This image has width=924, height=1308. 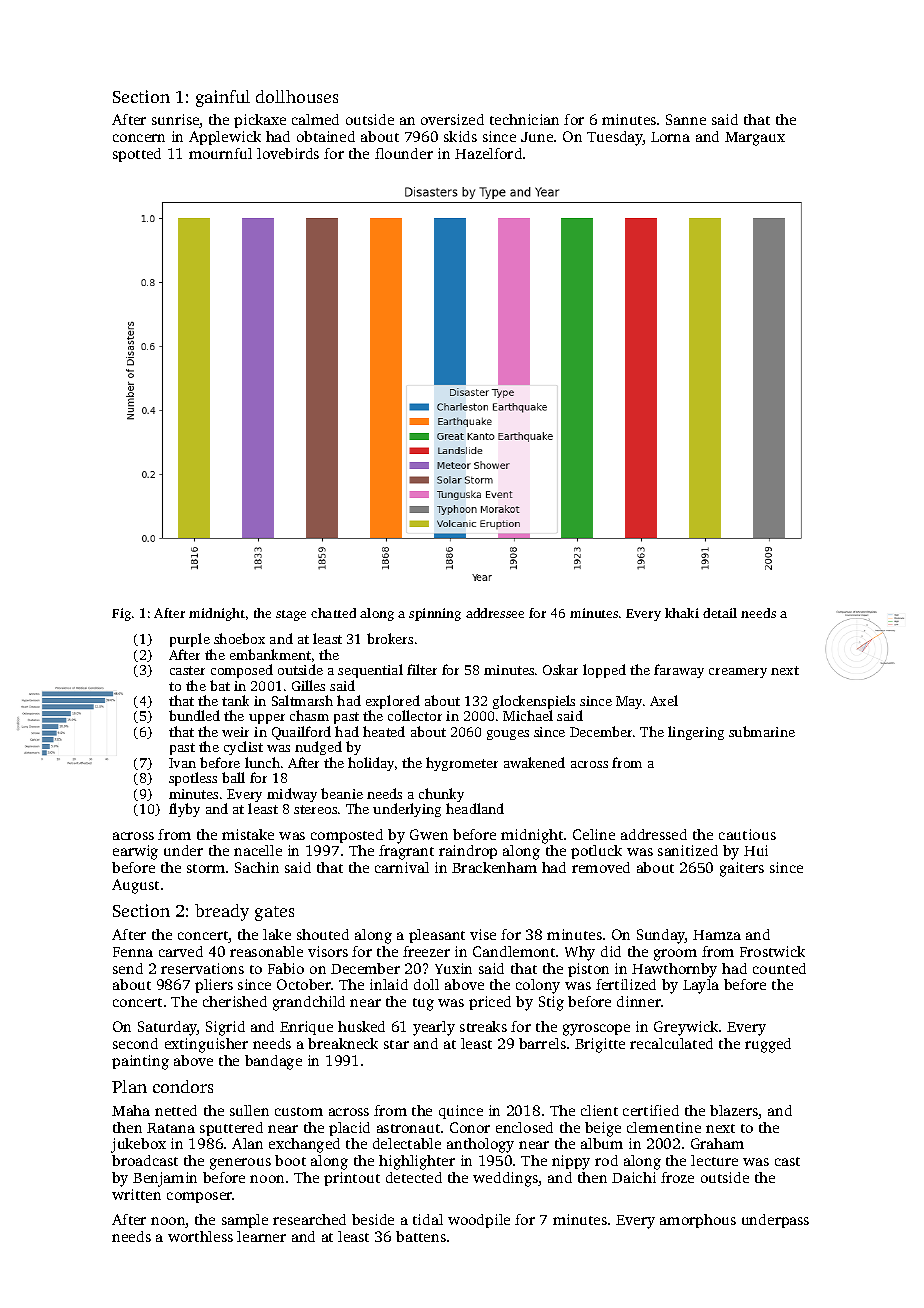 I want to click on khaki, so click(x=682, y=613).
